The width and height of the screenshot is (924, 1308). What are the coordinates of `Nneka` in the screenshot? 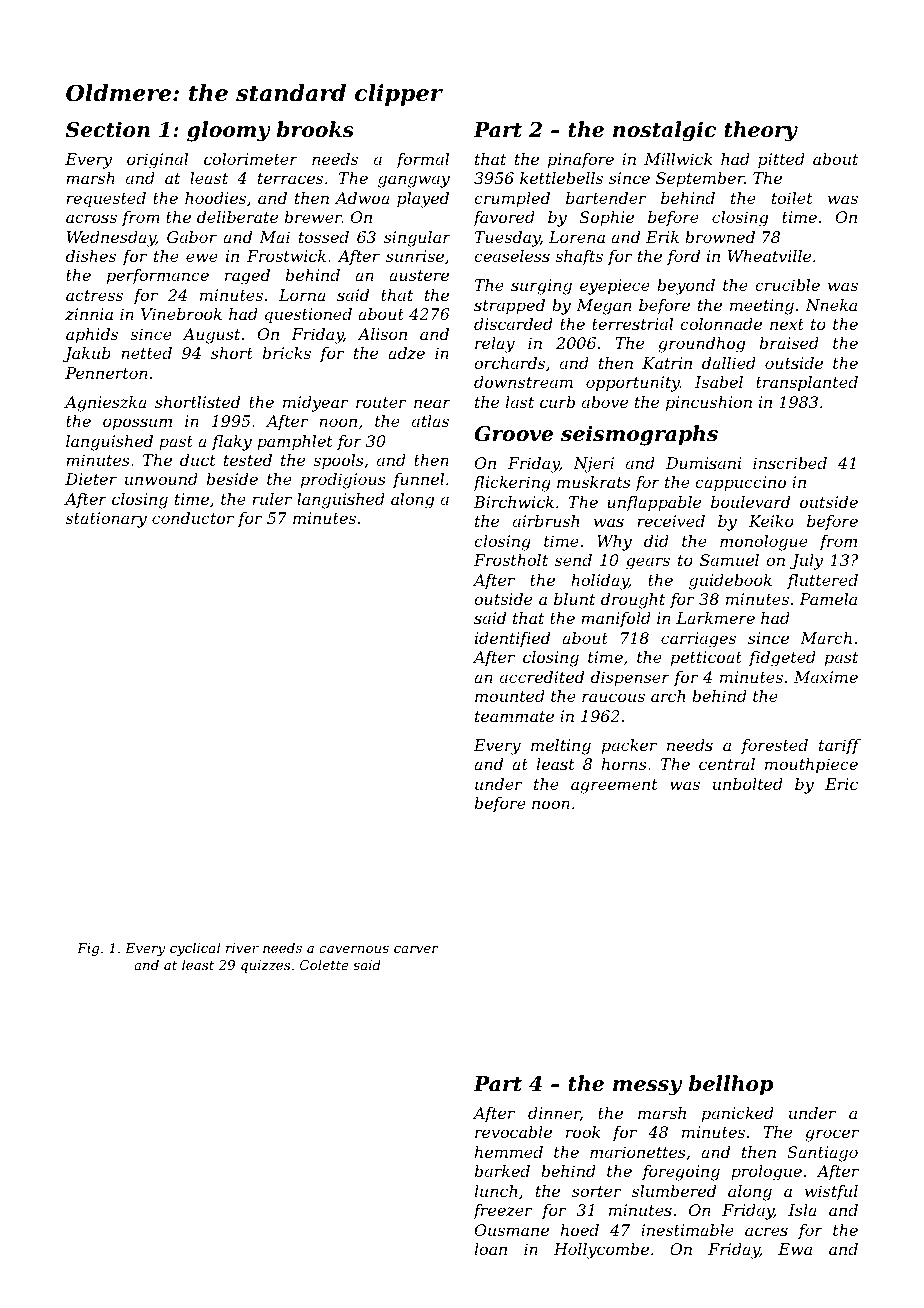 It's located at (831, 305).
